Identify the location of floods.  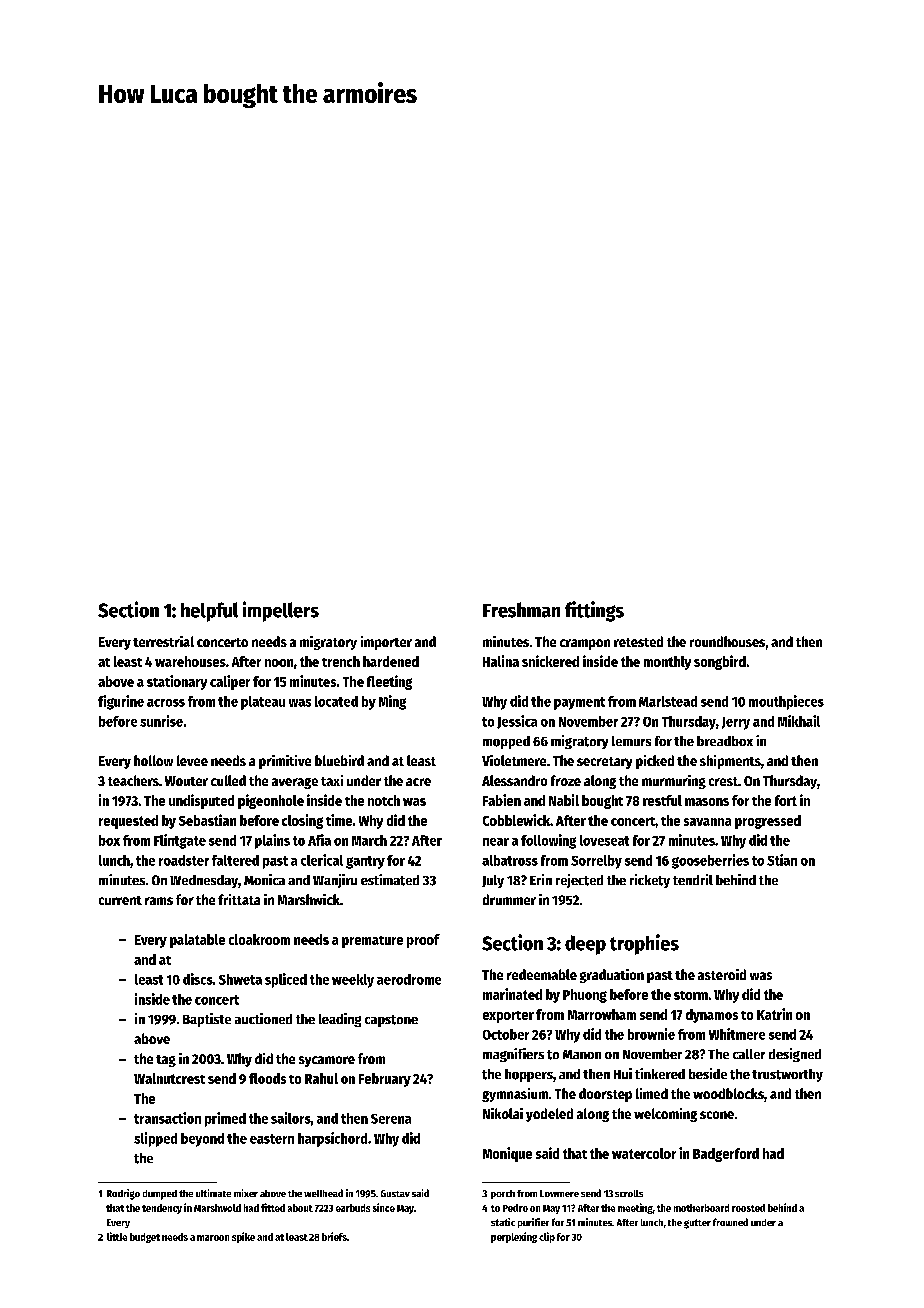
(267, 1078).
